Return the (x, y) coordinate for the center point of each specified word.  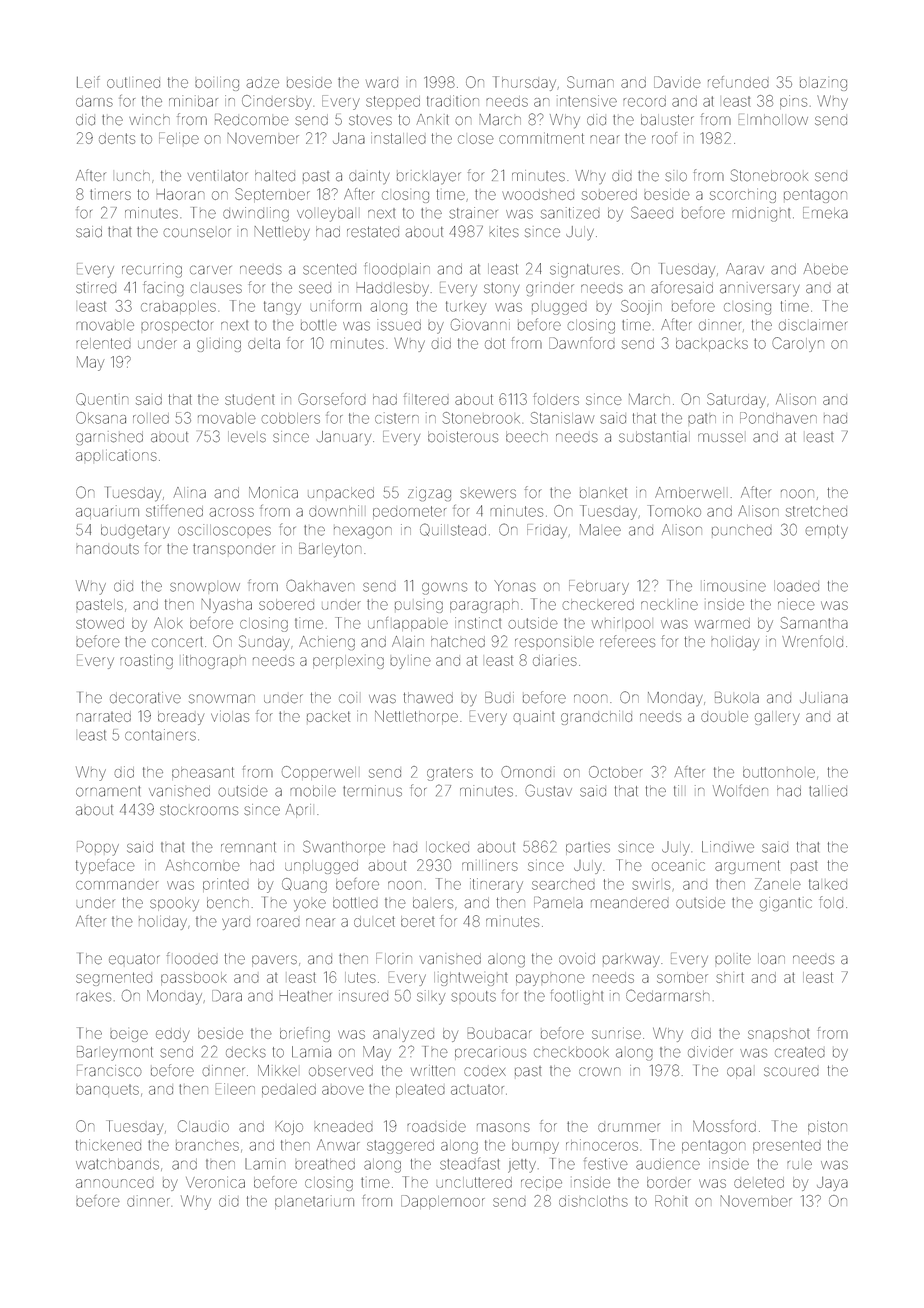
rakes (93, 997)
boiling (217, 83)
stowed (100, 623)
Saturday (736, 400)
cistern (397, 418)
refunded (738, 82)
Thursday (525, 83)
